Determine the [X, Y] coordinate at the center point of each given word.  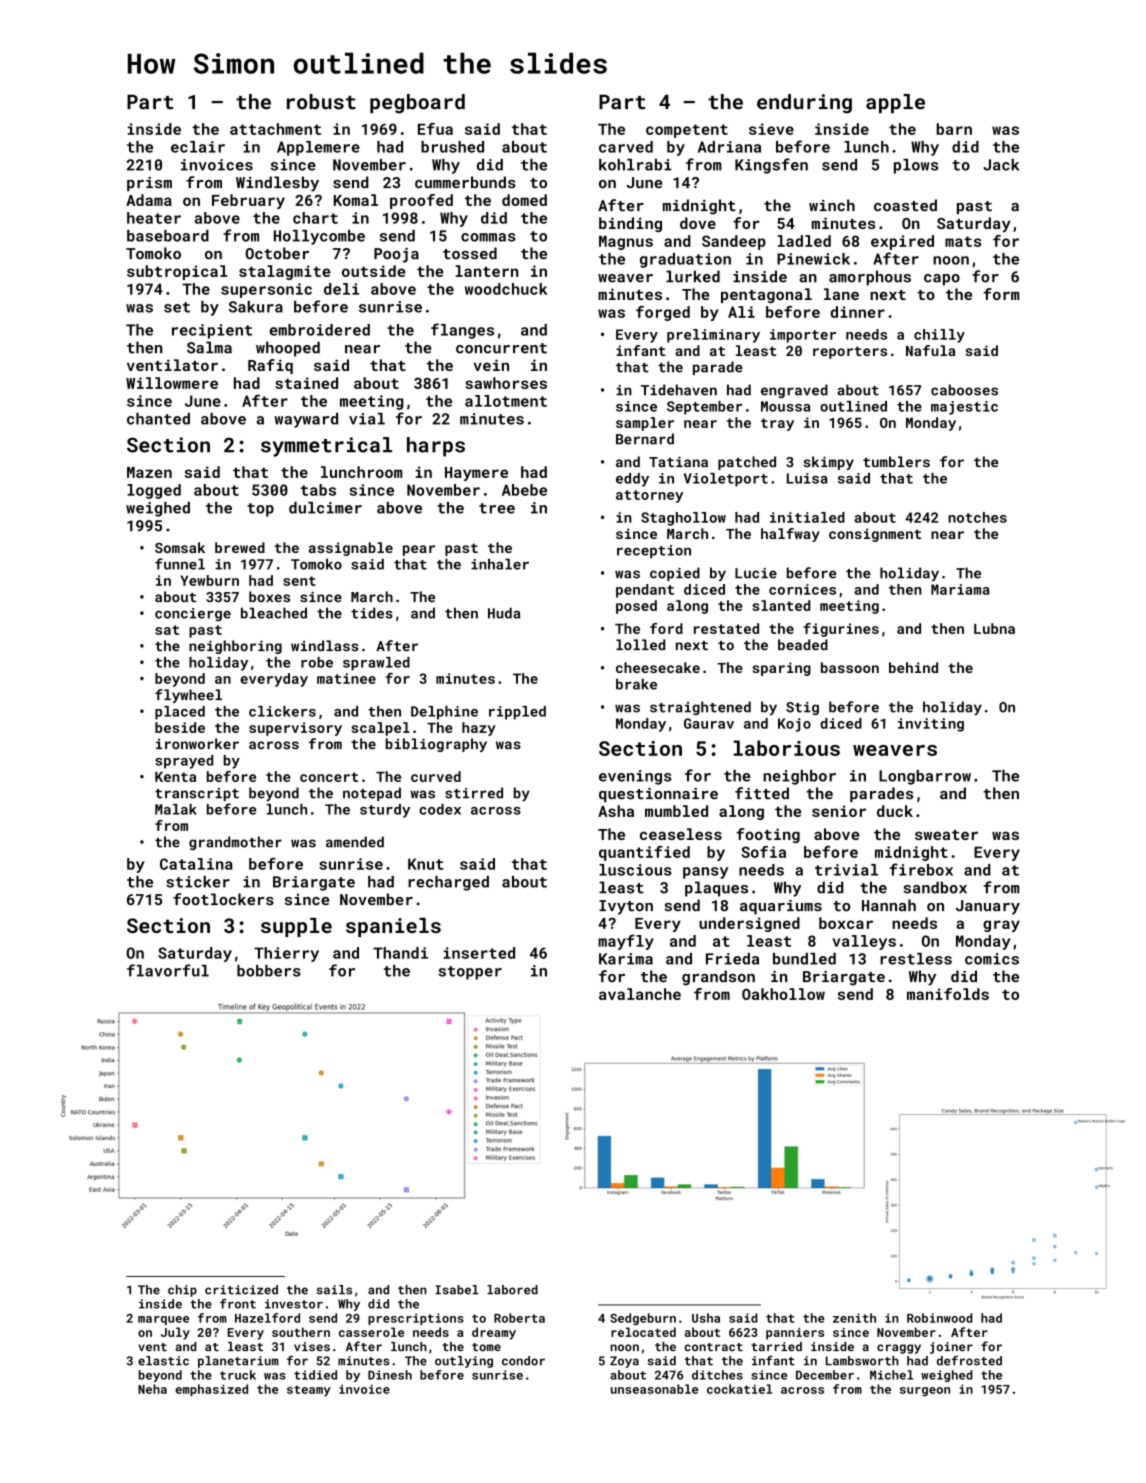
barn [954, 129]
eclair [198, 147]
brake [636, 684]
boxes [269, 597]
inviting [931, 725]
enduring [804, 104]
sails [334, 1290]
